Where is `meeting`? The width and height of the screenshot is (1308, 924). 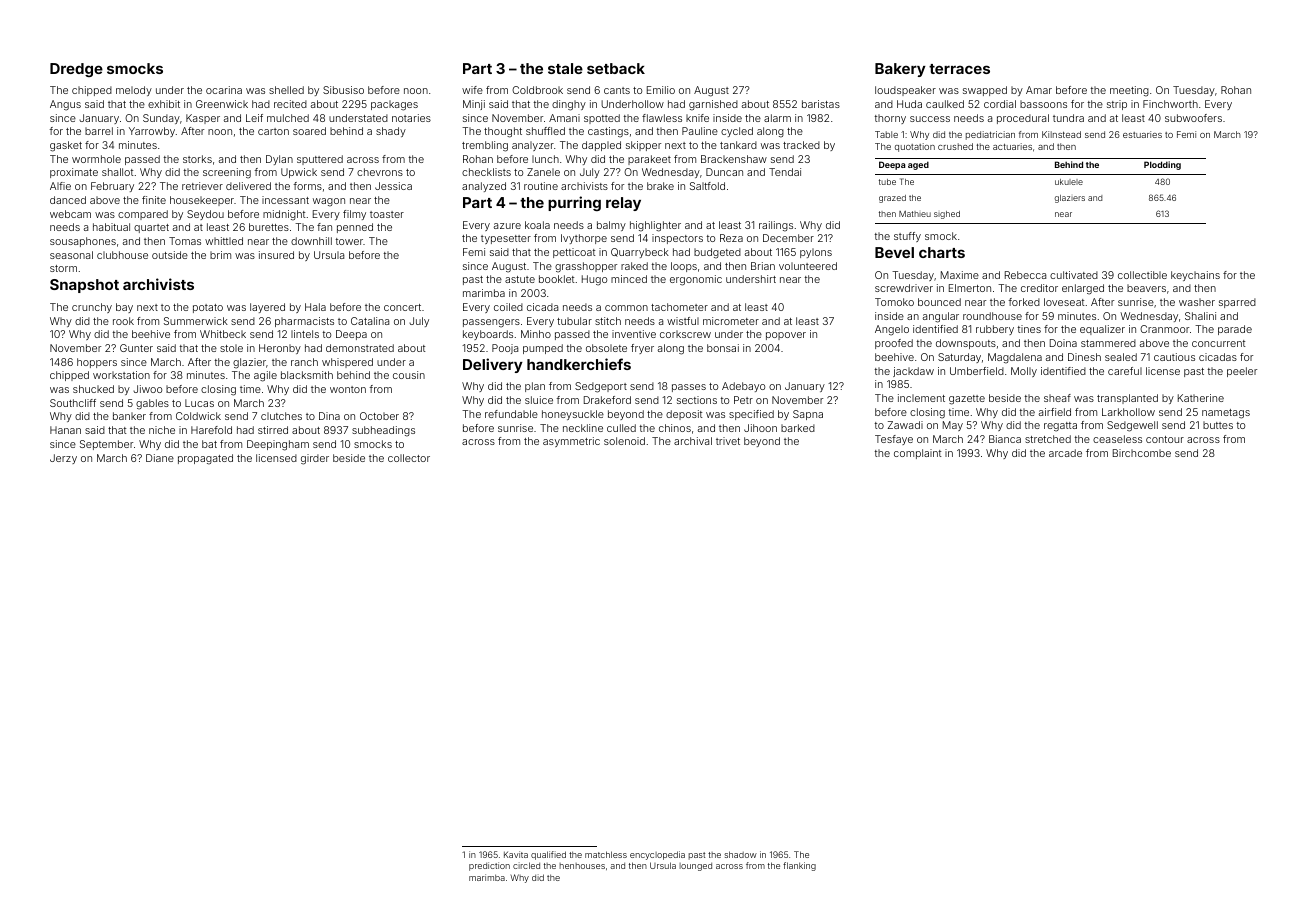
meeting is located at coordinates (1129, 91).
